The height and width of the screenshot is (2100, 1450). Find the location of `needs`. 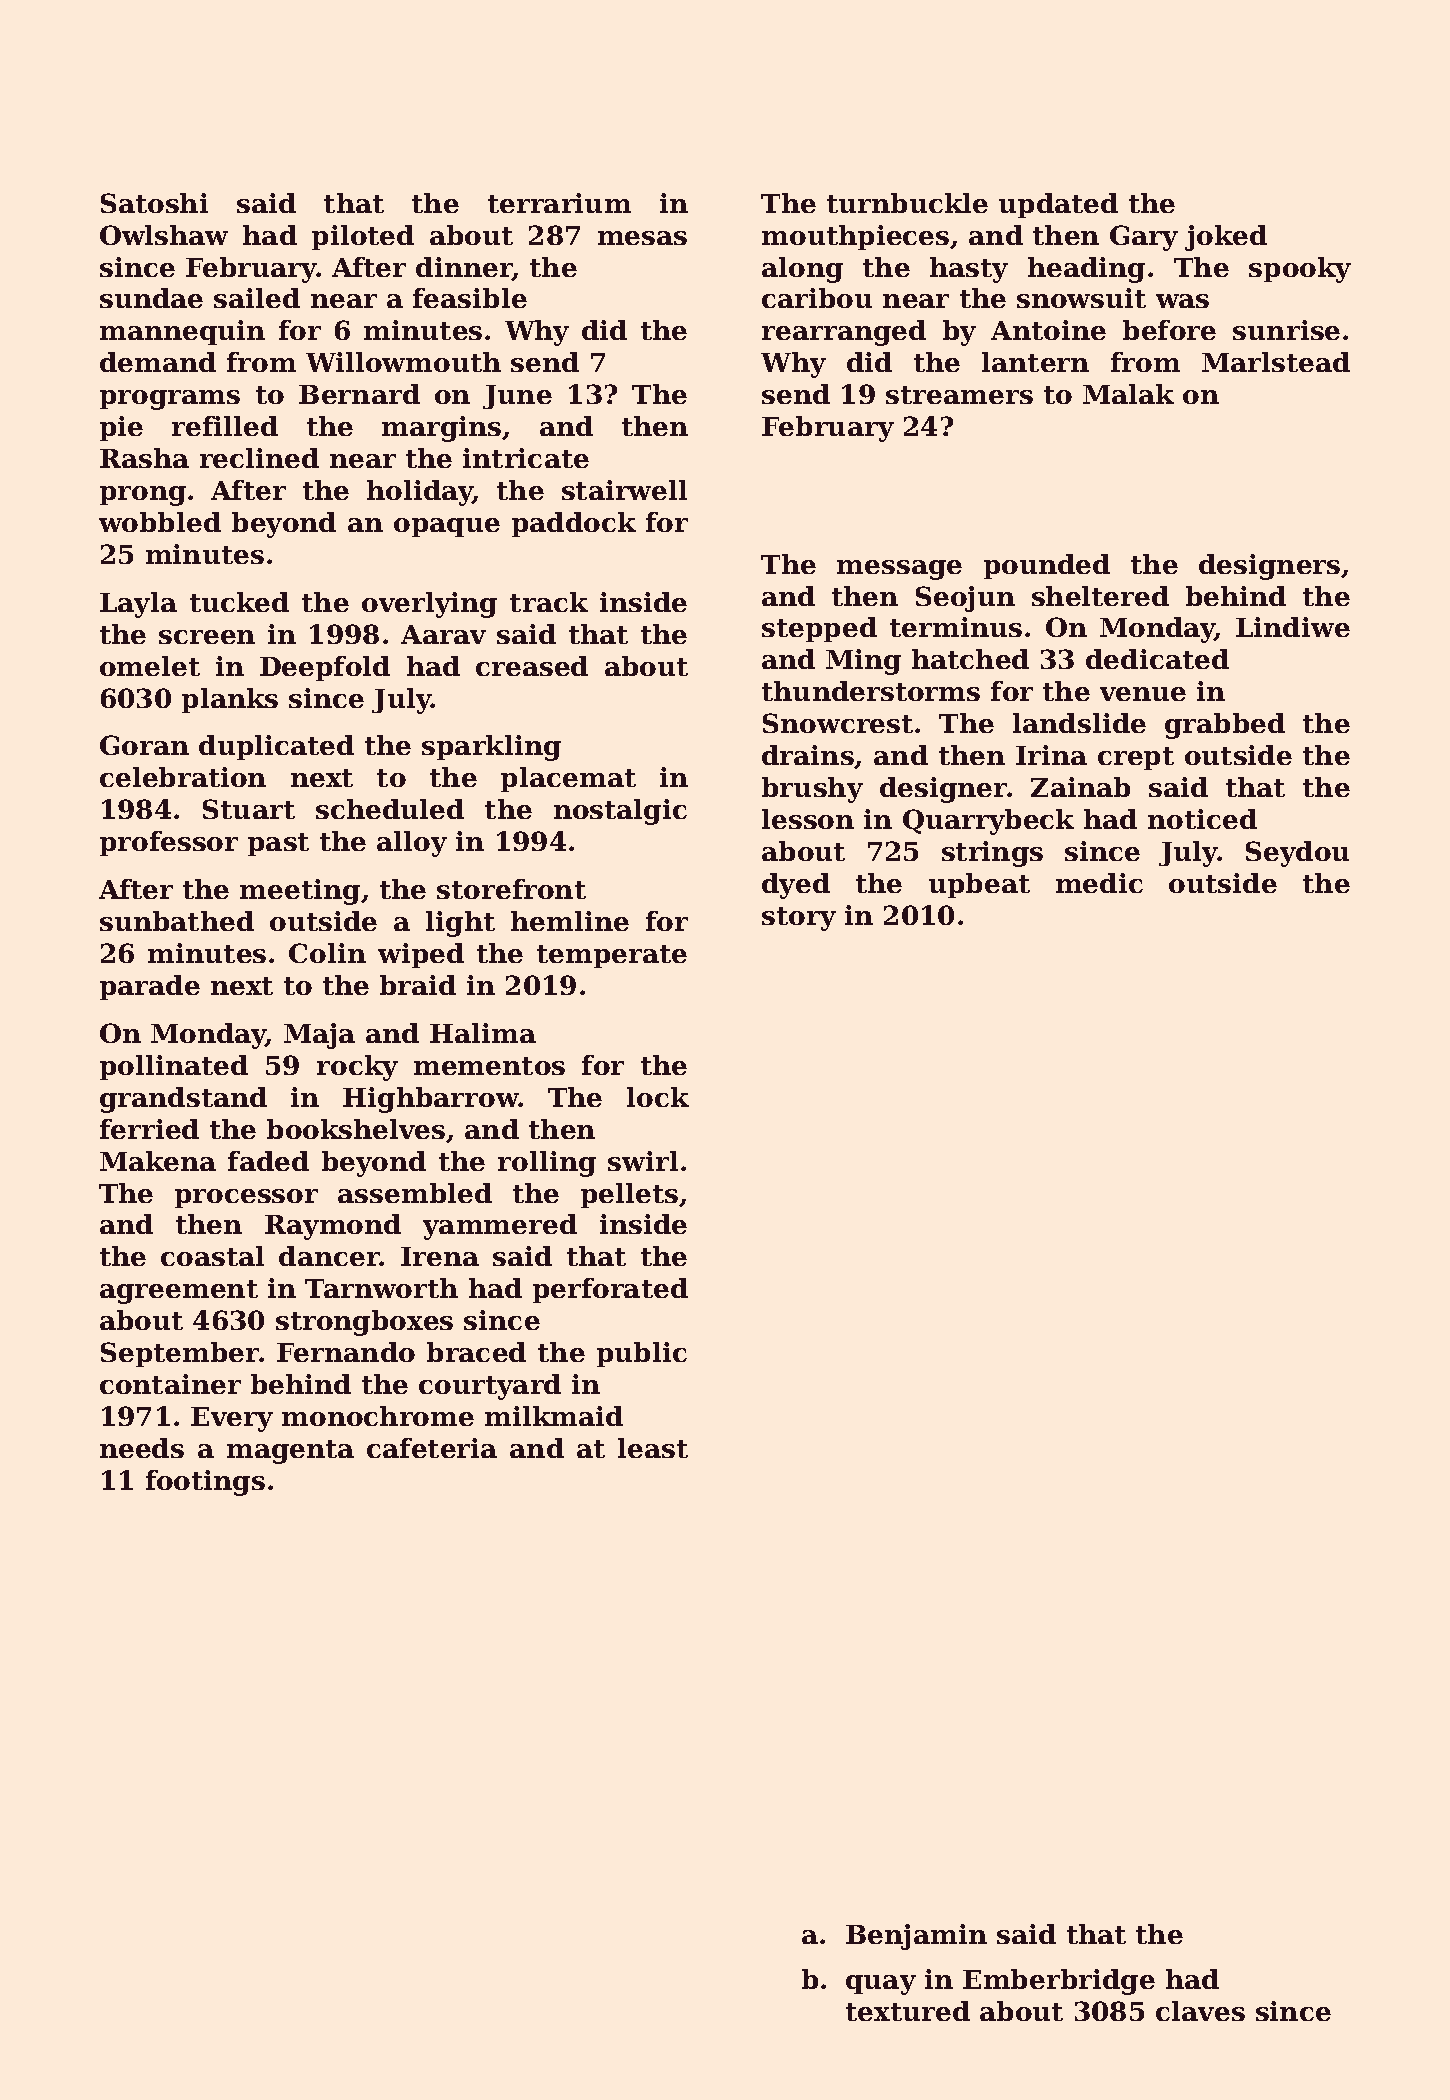

needs is located at coordinates (142, 1448).
